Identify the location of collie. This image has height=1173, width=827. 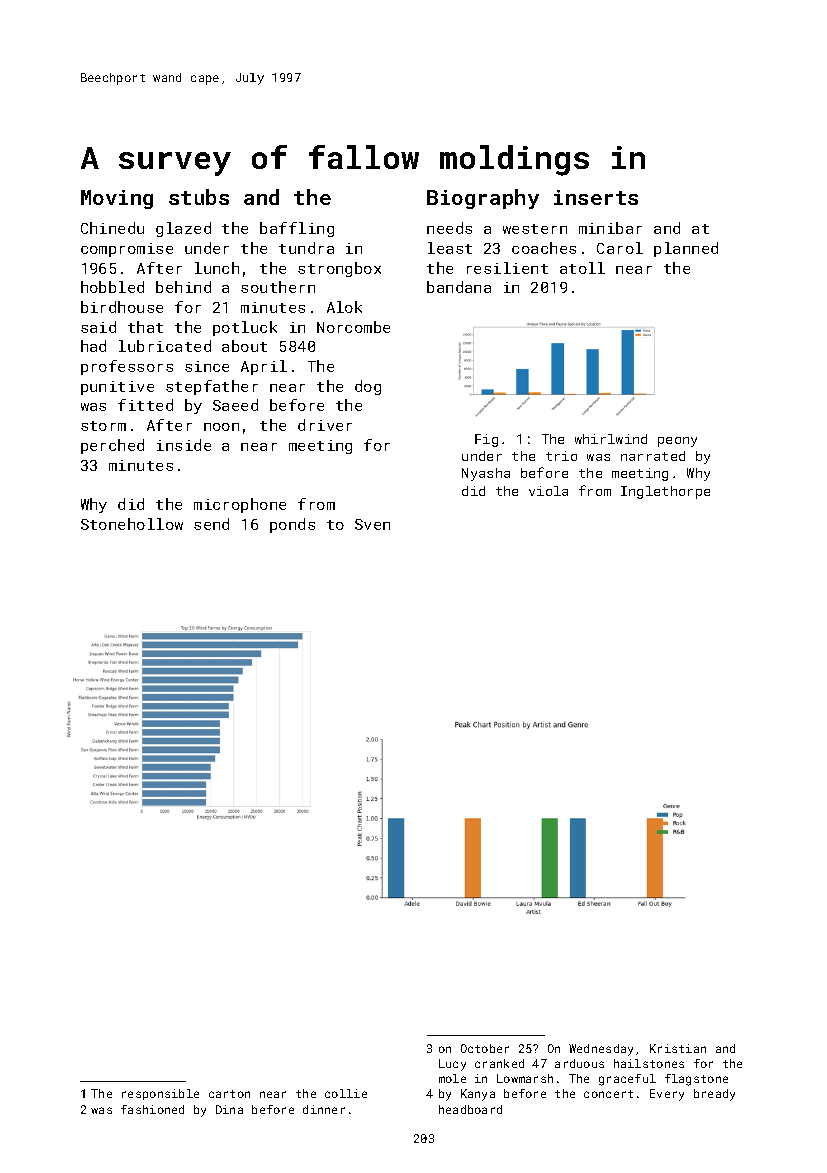
(346, 1093).
